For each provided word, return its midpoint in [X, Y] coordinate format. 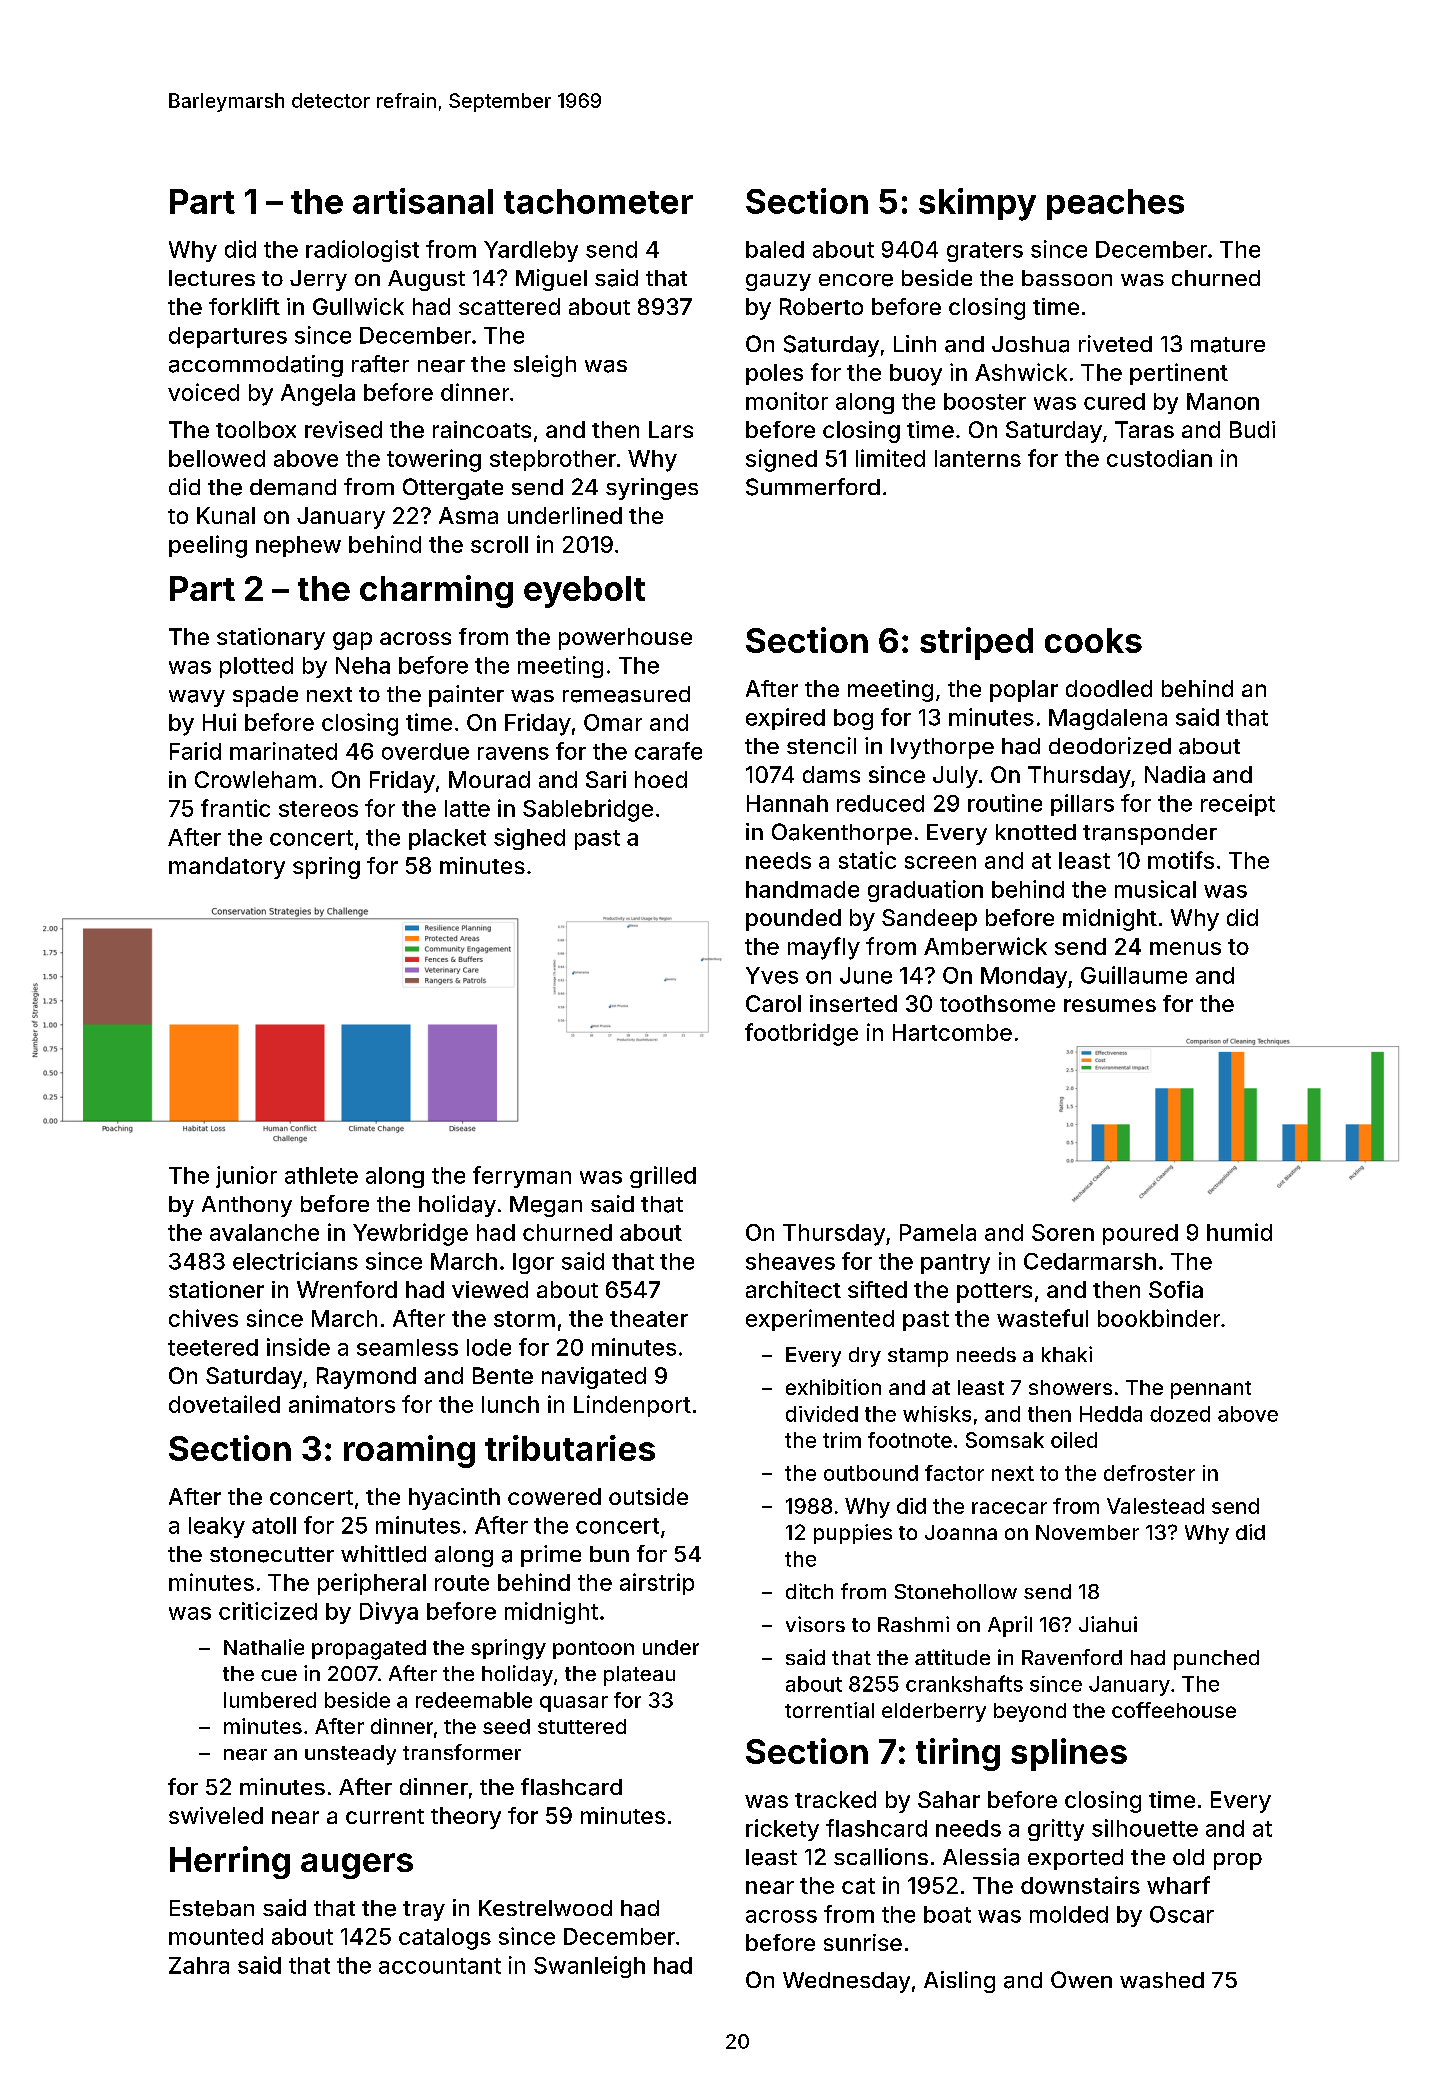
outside [648, 1496]
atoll [274, 1525]
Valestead [1155, 1506]
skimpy [977, 204]
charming [436, 591]
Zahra [199, 1965]
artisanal [423, 201]
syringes [652, 489]
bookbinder [1159, 1318]
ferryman [522, 1177]
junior [246, 1177]
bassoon [1067, 278]
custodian [1159, 458]
